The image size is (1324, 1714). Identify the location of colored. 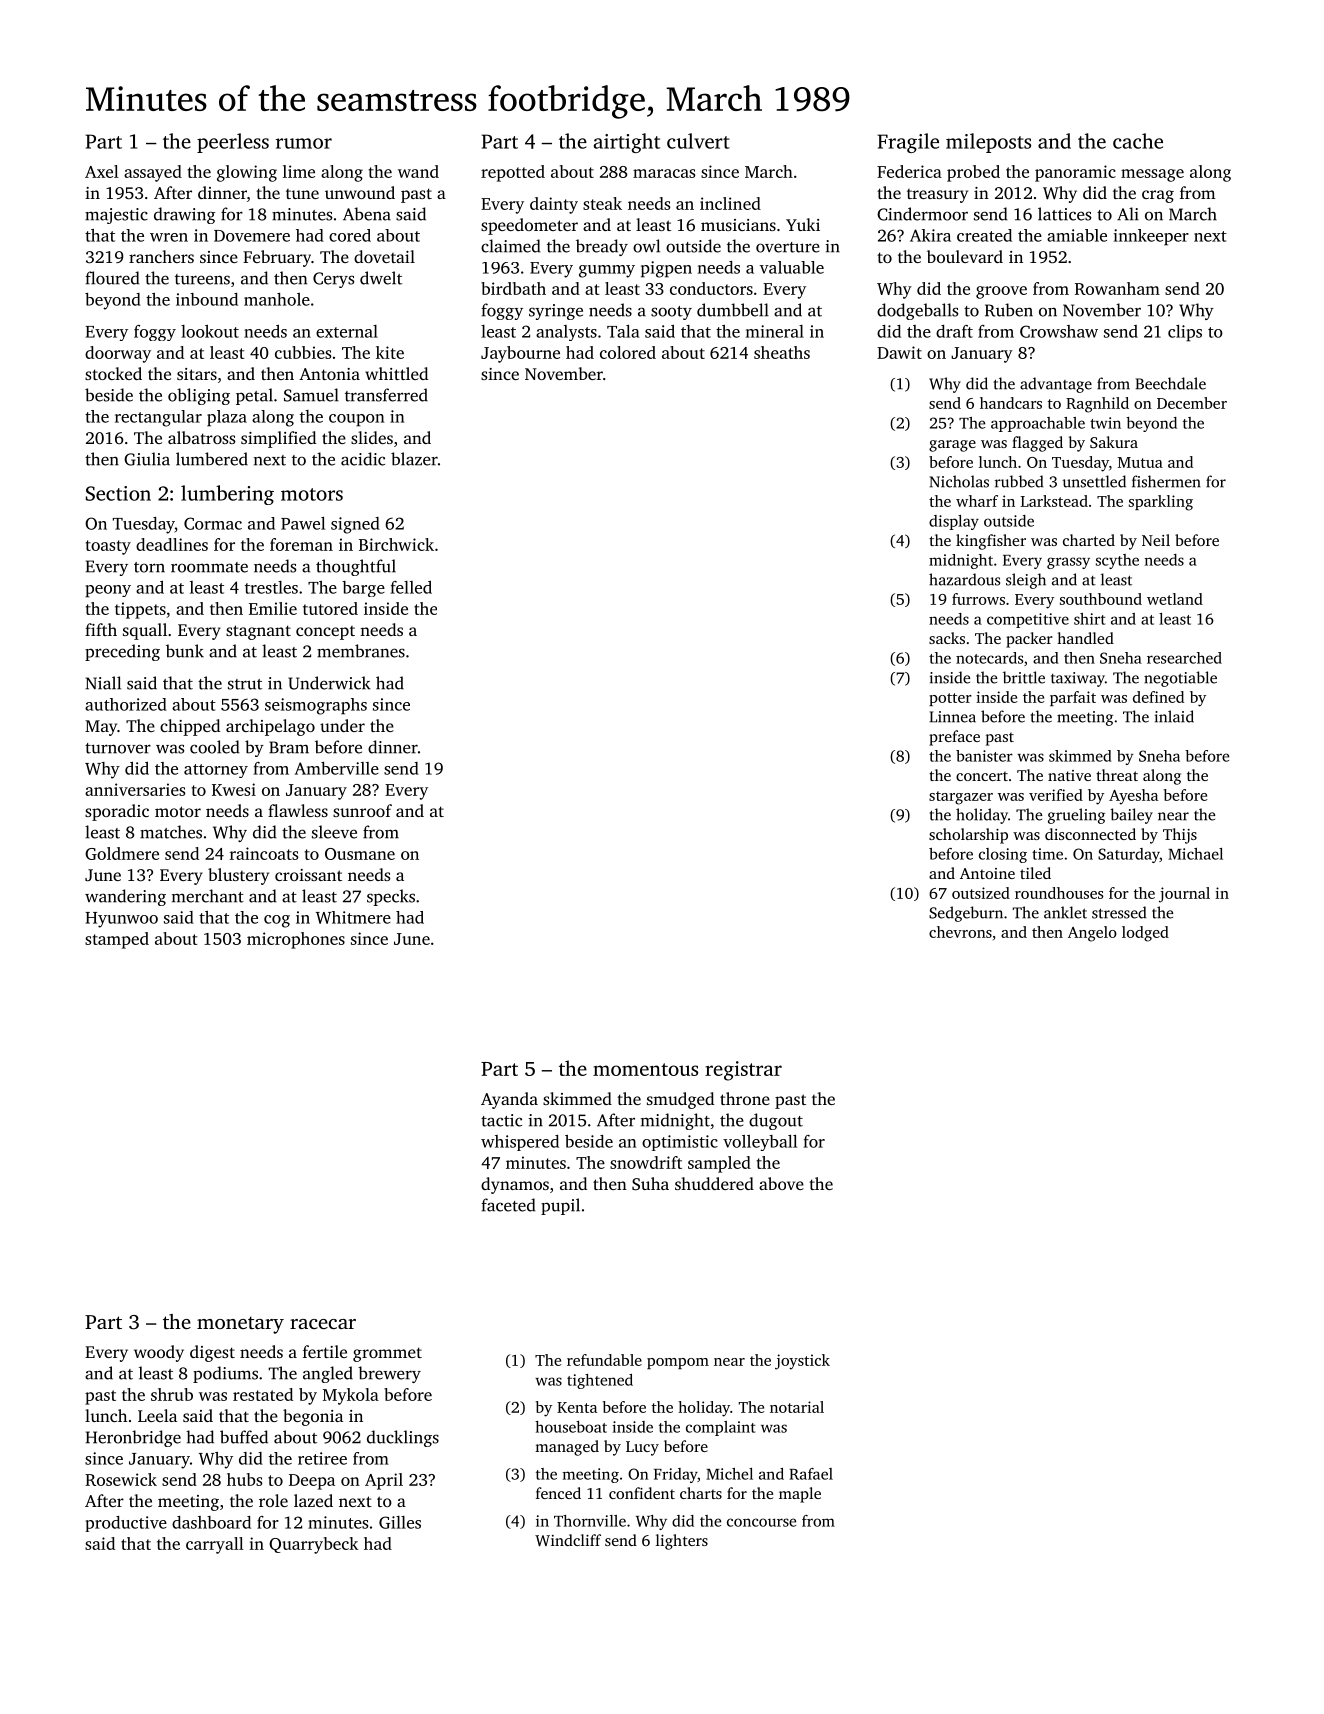
(628, 352).
